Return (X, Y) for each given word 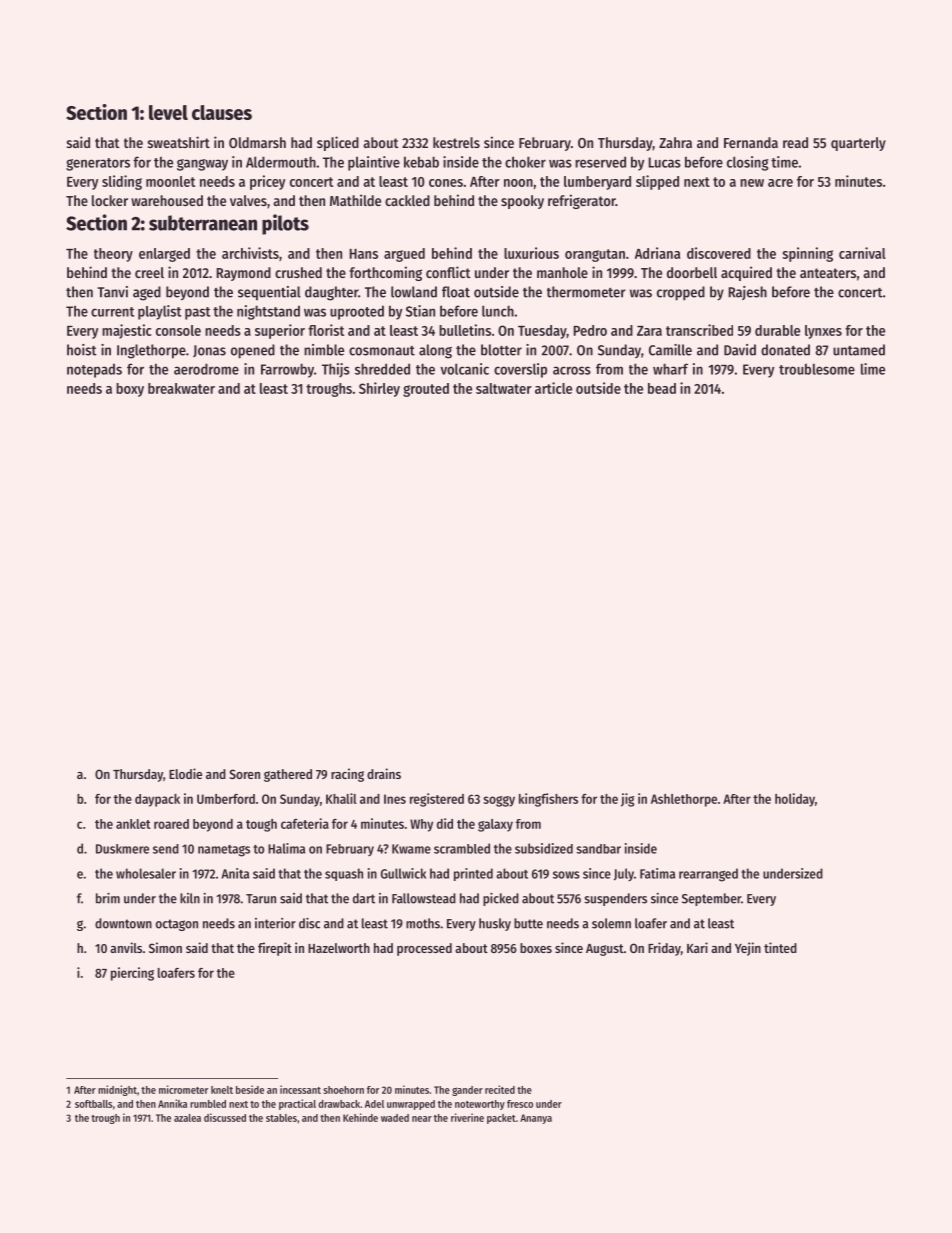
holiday (795, 800)
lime (873, 369)
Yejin (748, 949)
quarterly (858, 144)
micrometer (183, 1089)
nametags (224, 851)
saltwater (504, 388)
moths (423, 923)
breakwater (181, 388)
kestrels (456, 142)
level (168, 112)
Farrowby (287, 371)
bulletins (465, 330)
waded (395, 1118)
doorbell (692, 272)
